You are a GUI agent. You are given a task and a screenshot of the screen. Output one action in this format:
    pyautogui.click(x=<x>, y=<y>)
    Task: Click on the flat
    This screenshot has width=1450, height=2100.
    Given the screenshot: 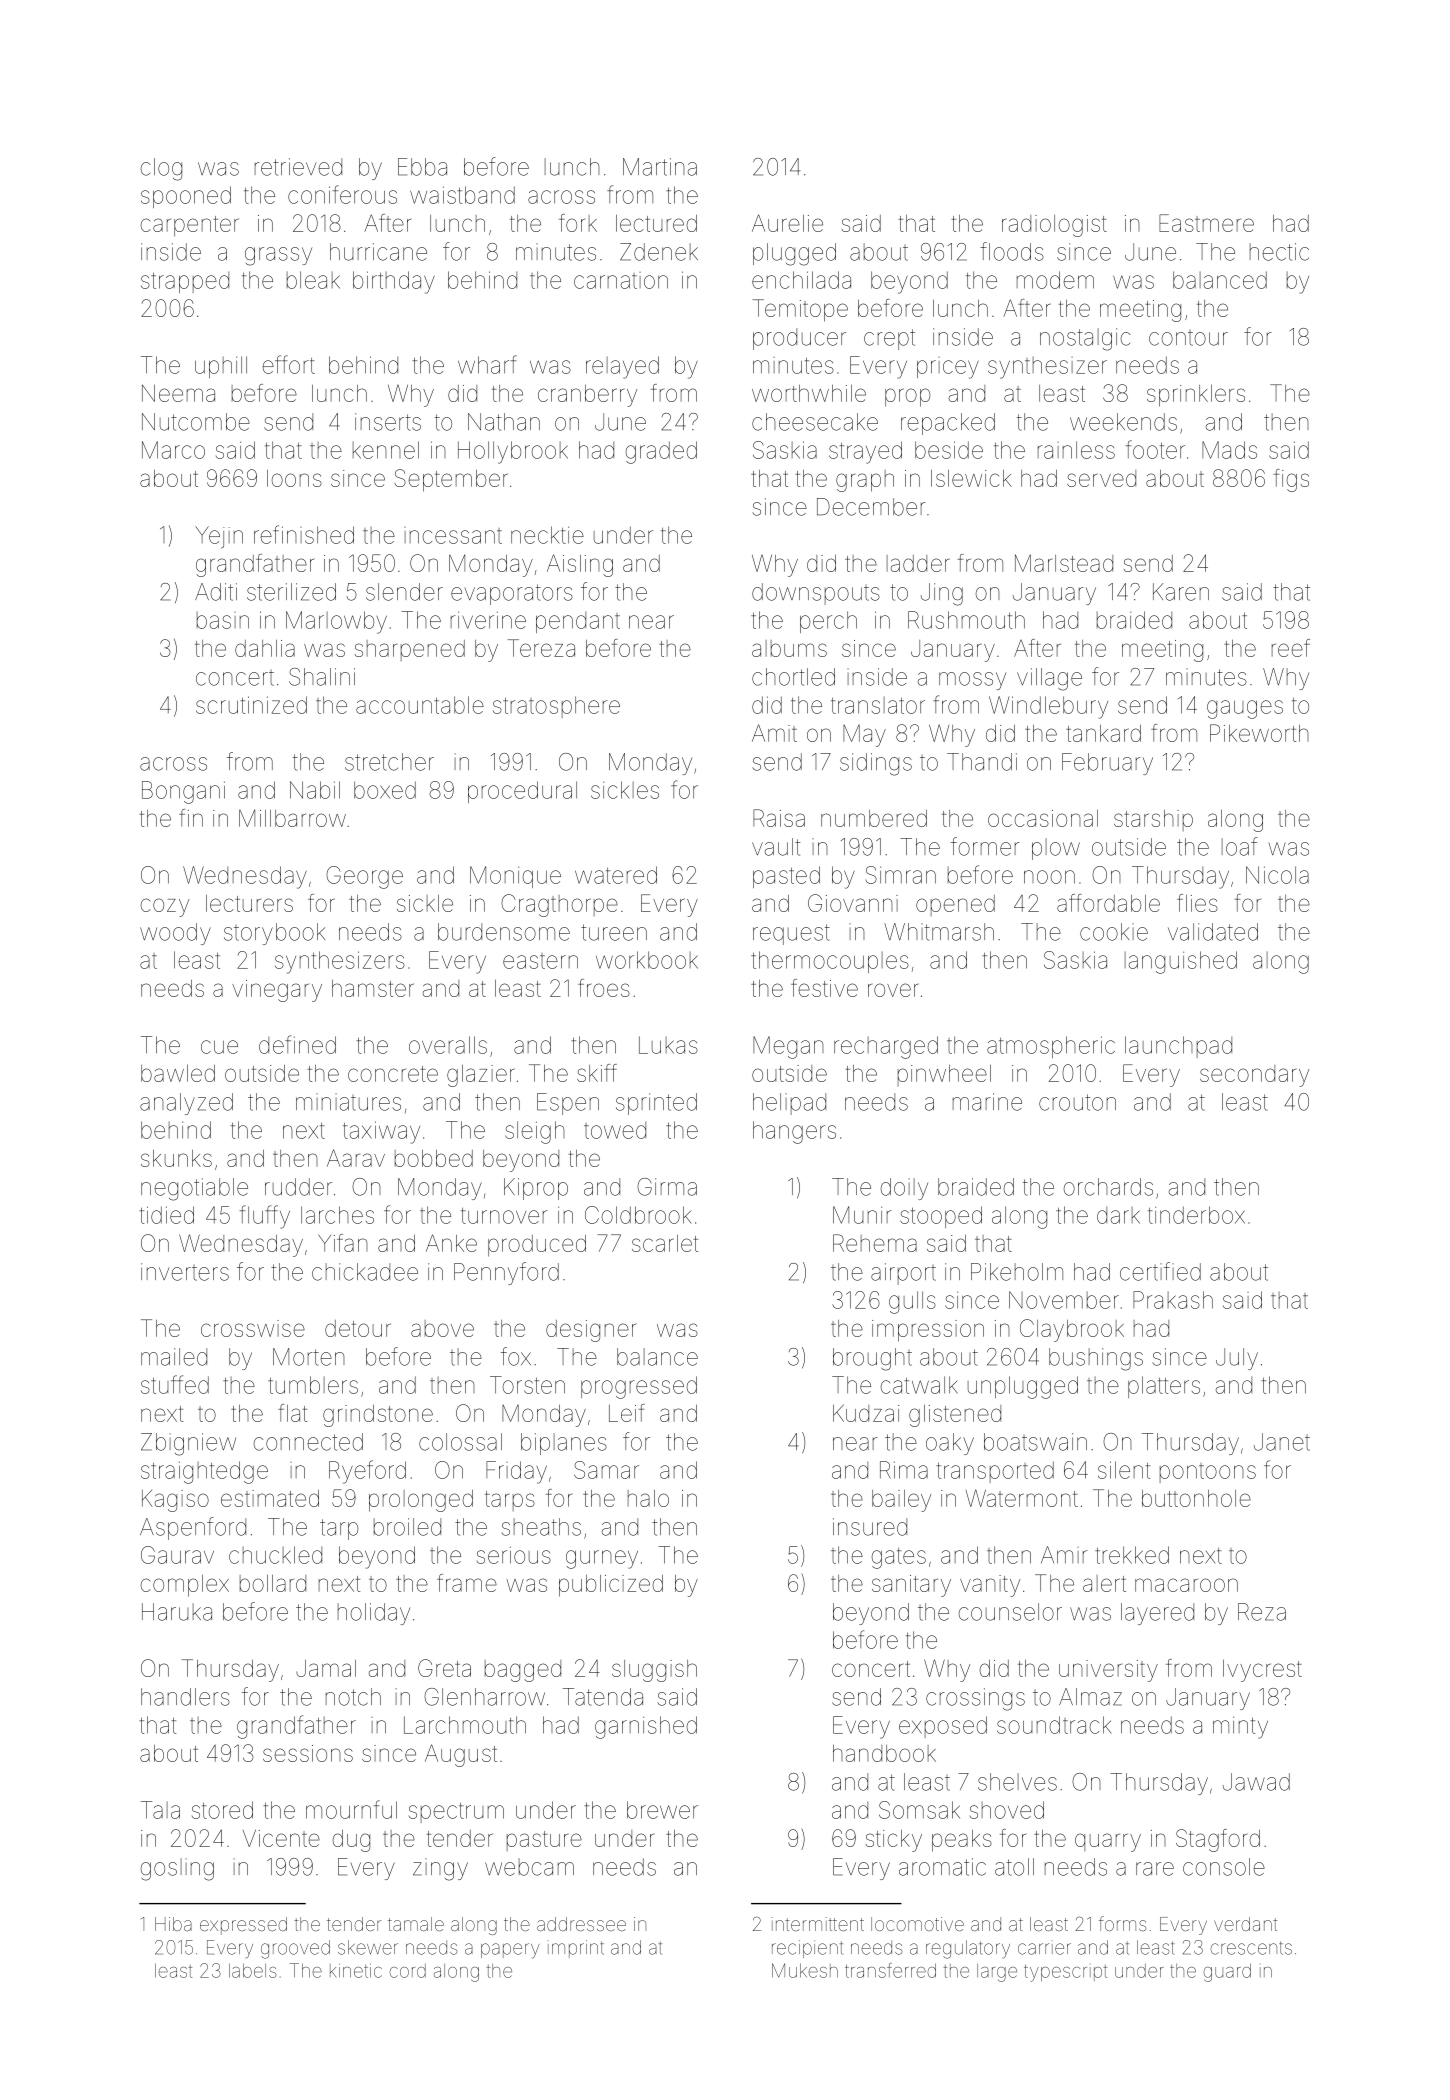 What is the action you would take?
    pyautogui.click(x=292, y=1413)
